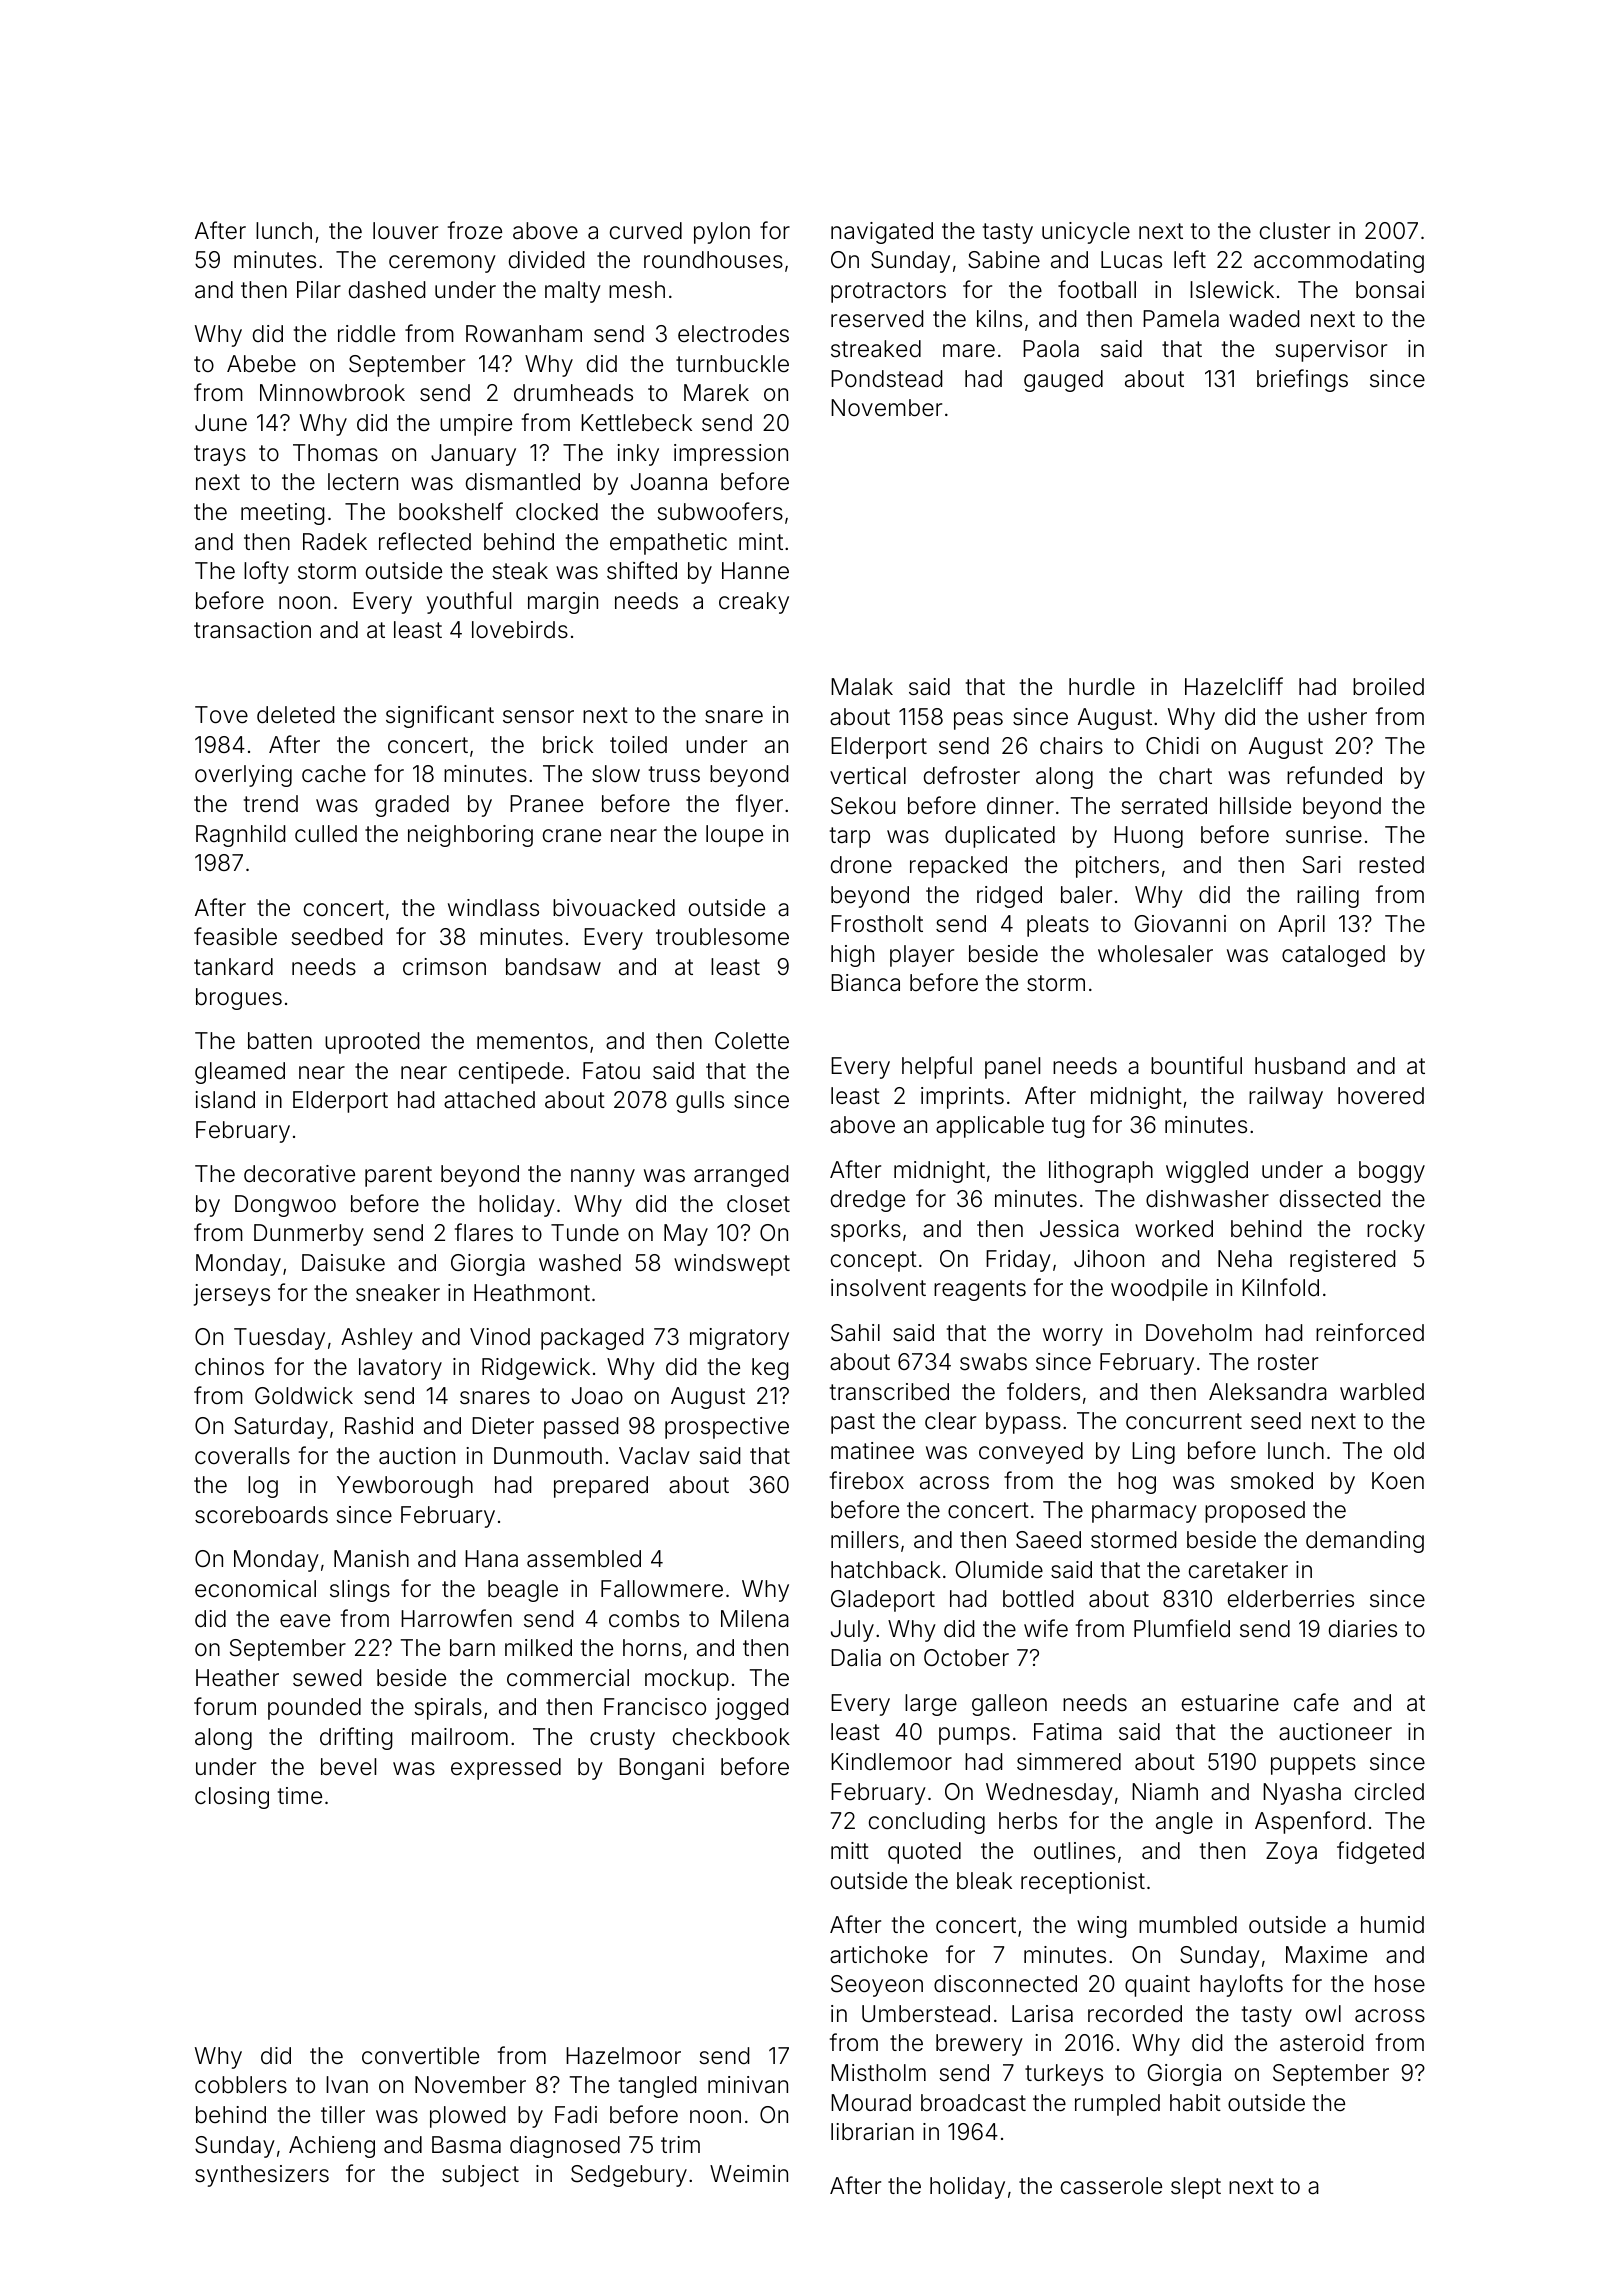 This document has height=2292, width=1620. What do you see at coordinates (261, 1515) in the document?
I see `scoreboards` at bounding box center [261, 1515].
